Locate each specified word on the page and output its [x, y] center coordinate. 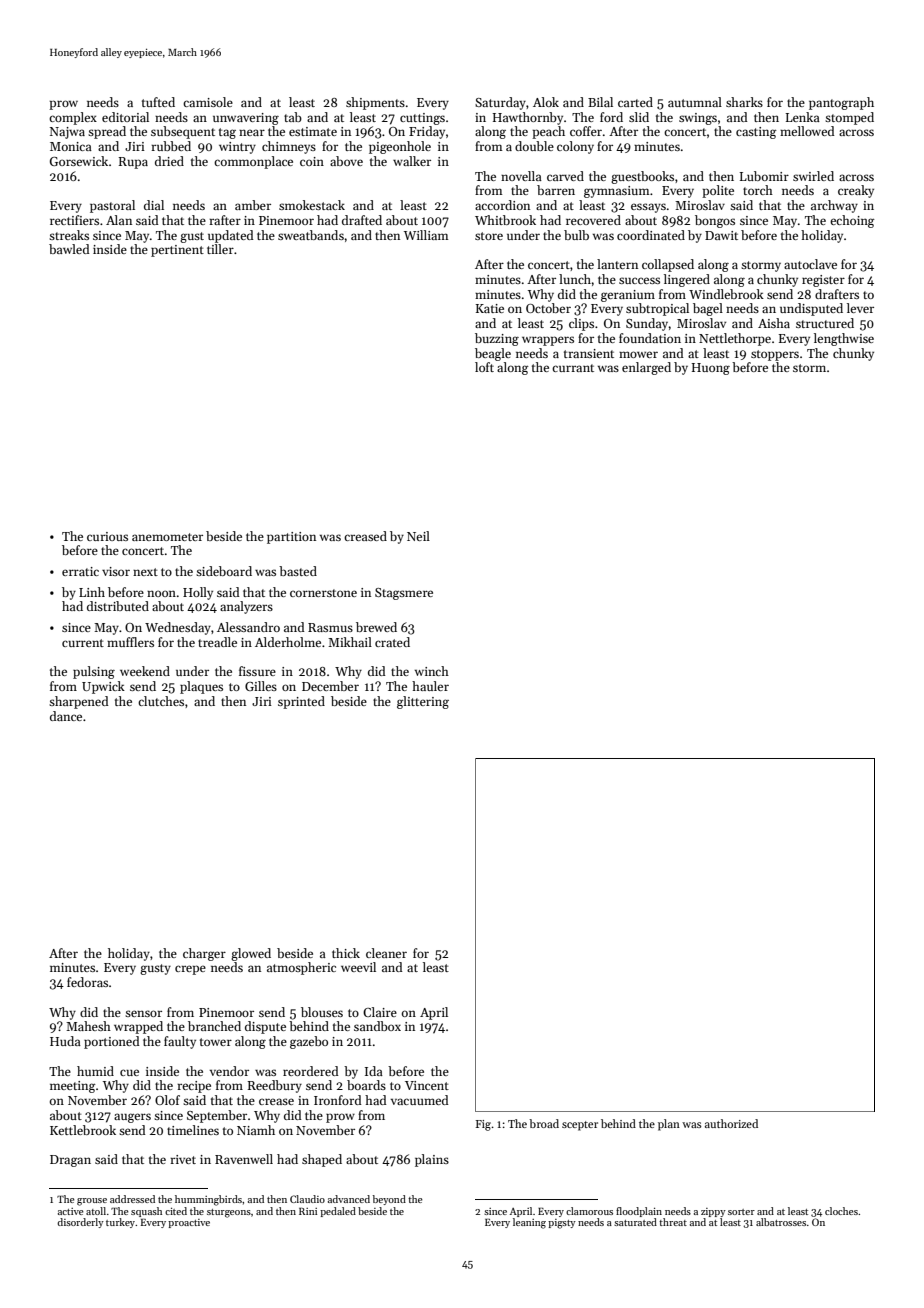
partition [291, 538]
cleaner [386, 953]
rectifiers [74, 220]
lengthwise [844, 339]
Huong [711, 369]
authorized [731, 1123]
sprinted [301, 702]
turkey [120, 1223]
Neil [418, 536]
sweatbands [311, 235]
